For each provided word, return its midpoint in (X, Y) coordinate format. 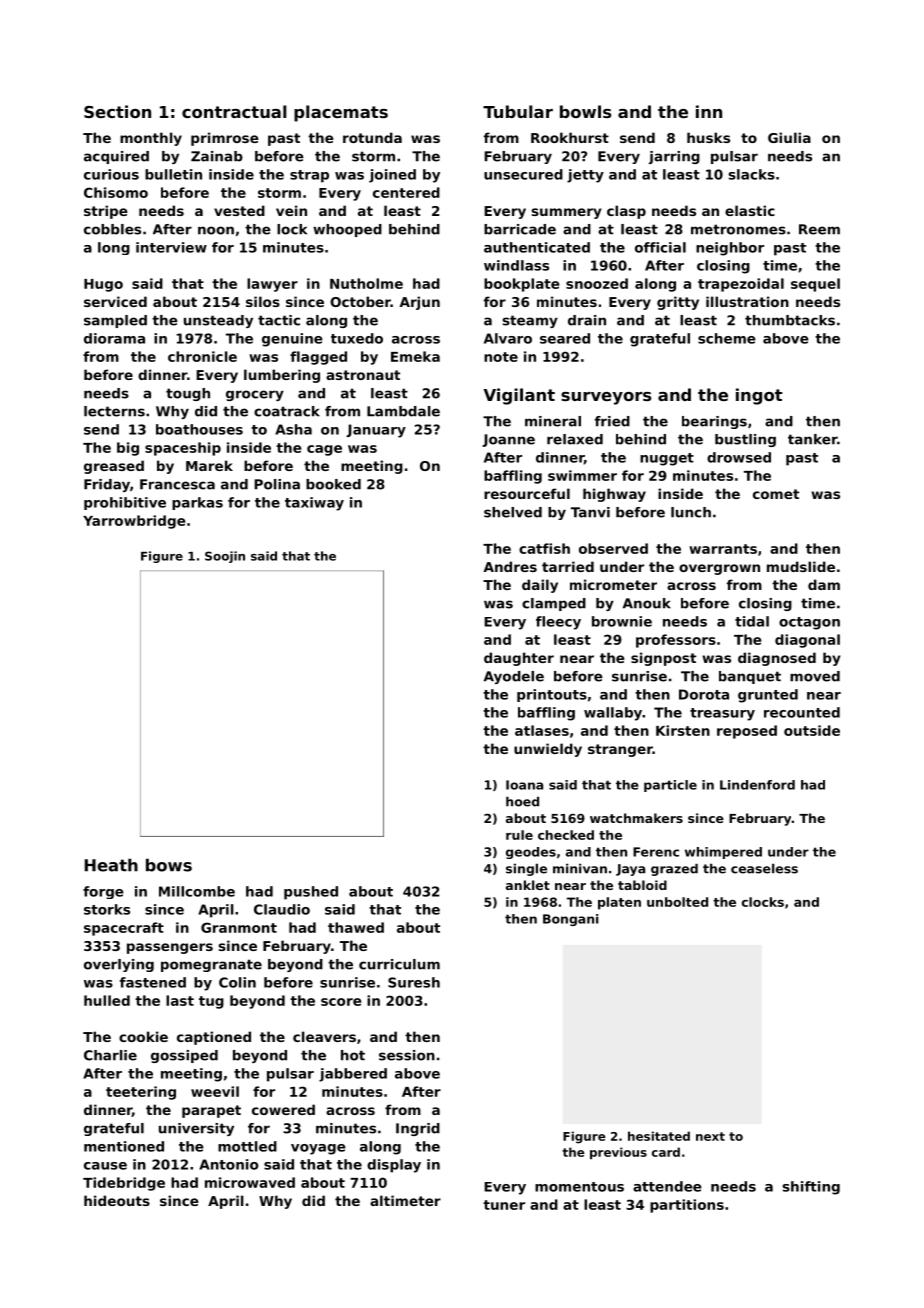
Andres (510, 566)
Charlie (110, 1055)
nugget (667, 459)
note (501, 357)
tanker (812, 439)
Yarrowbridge (134, 522)
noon (216, 230)
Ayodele (514, 677)
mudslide (801, 566)
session (407, 1055)
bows (169, 865)
